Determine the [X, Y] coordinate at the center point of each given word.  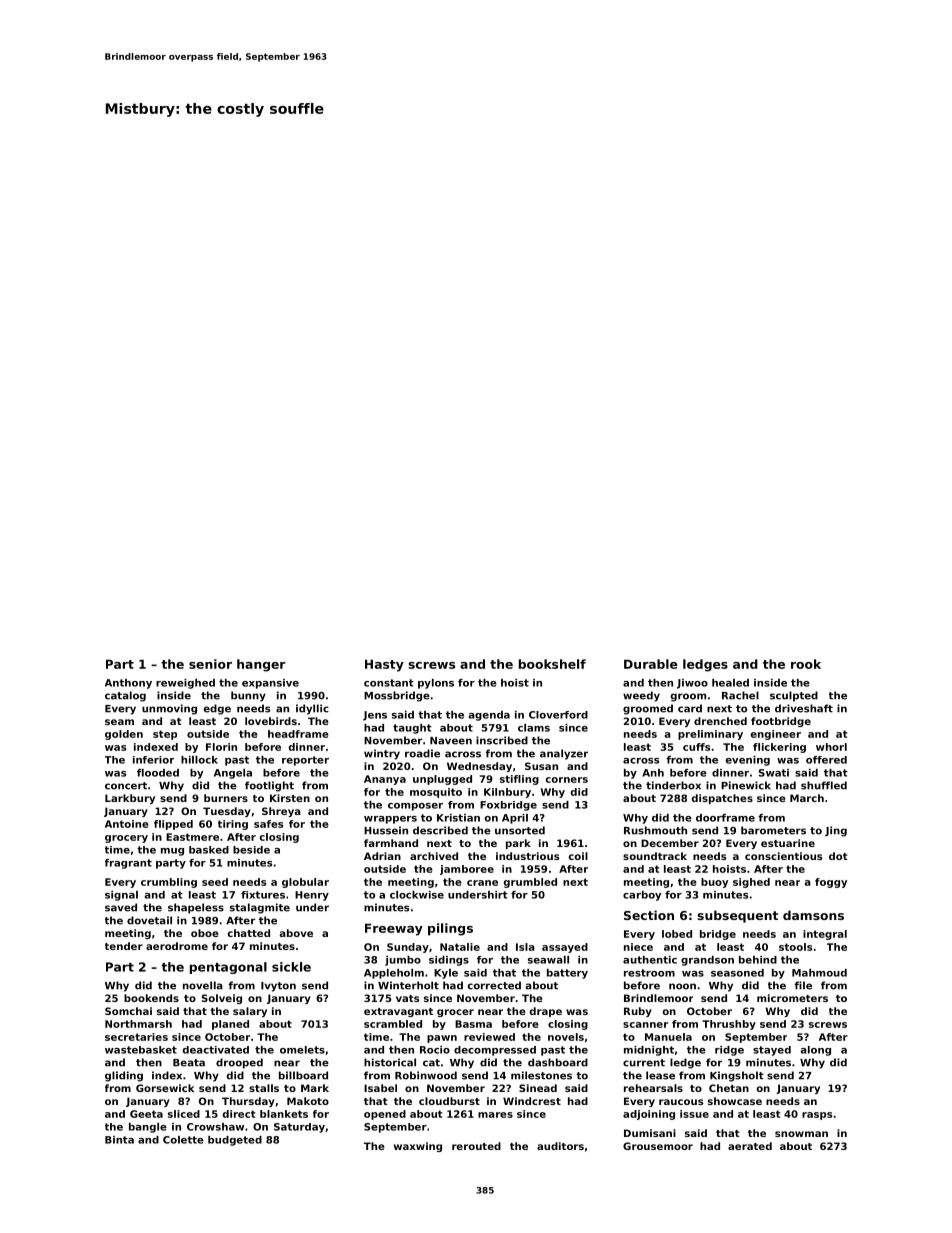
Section [649, 915]
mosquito [436, 793]
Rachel [740, 695]
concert [126, 786]
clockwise [417, 895]
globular [305, 883]
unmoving [169, 709]
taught [412, 729]
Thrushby [729, 1025]
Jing [836, 831]
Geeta [146, 1114]
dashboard [558, 1062]
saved [121, 907]
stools [795, 947]
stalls [264, 1088]
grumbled [530, 883]
